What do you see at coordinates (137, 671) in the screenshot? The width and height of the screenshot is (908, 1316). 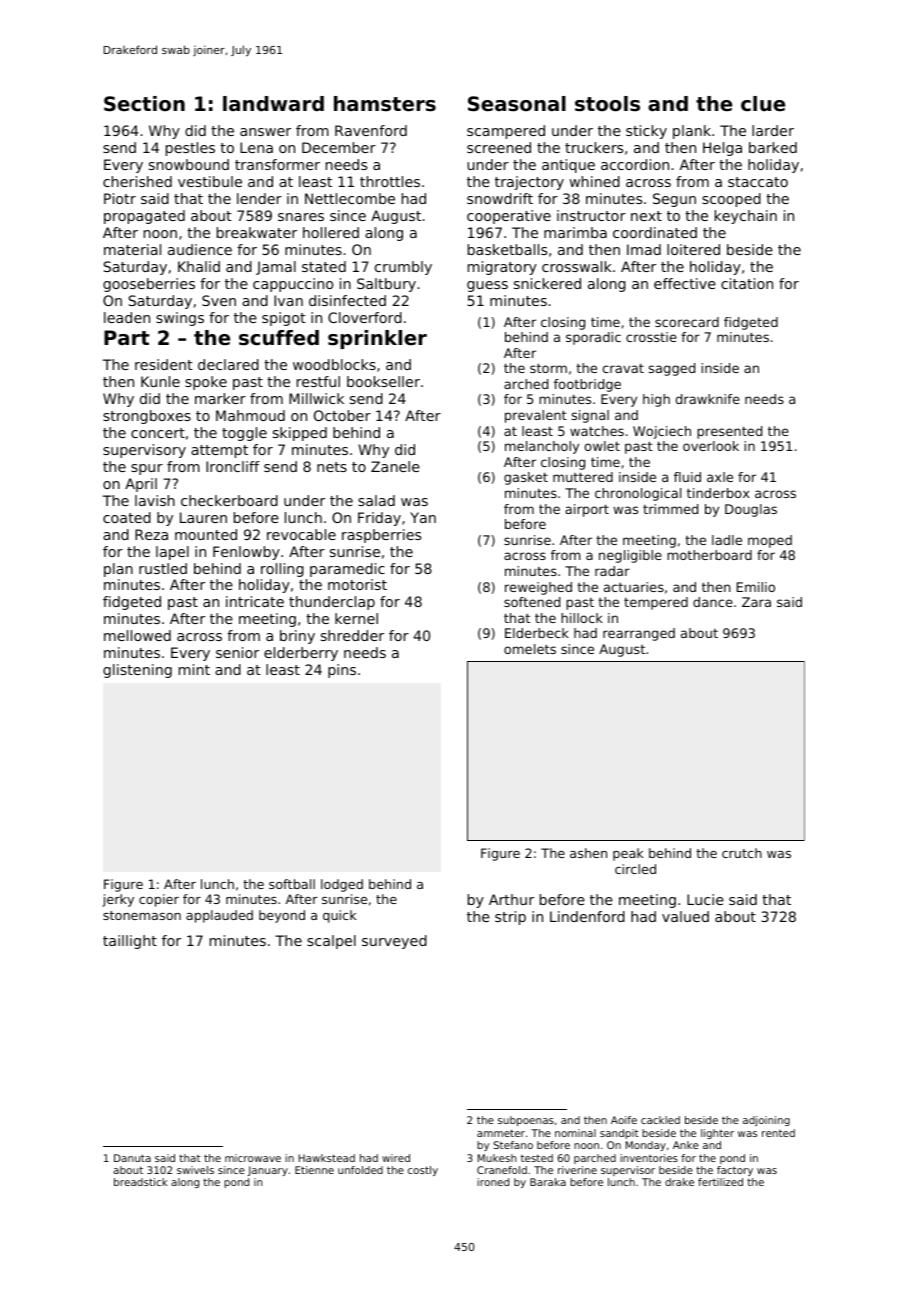 I see `glistening` at bounding box center [137, 671].
